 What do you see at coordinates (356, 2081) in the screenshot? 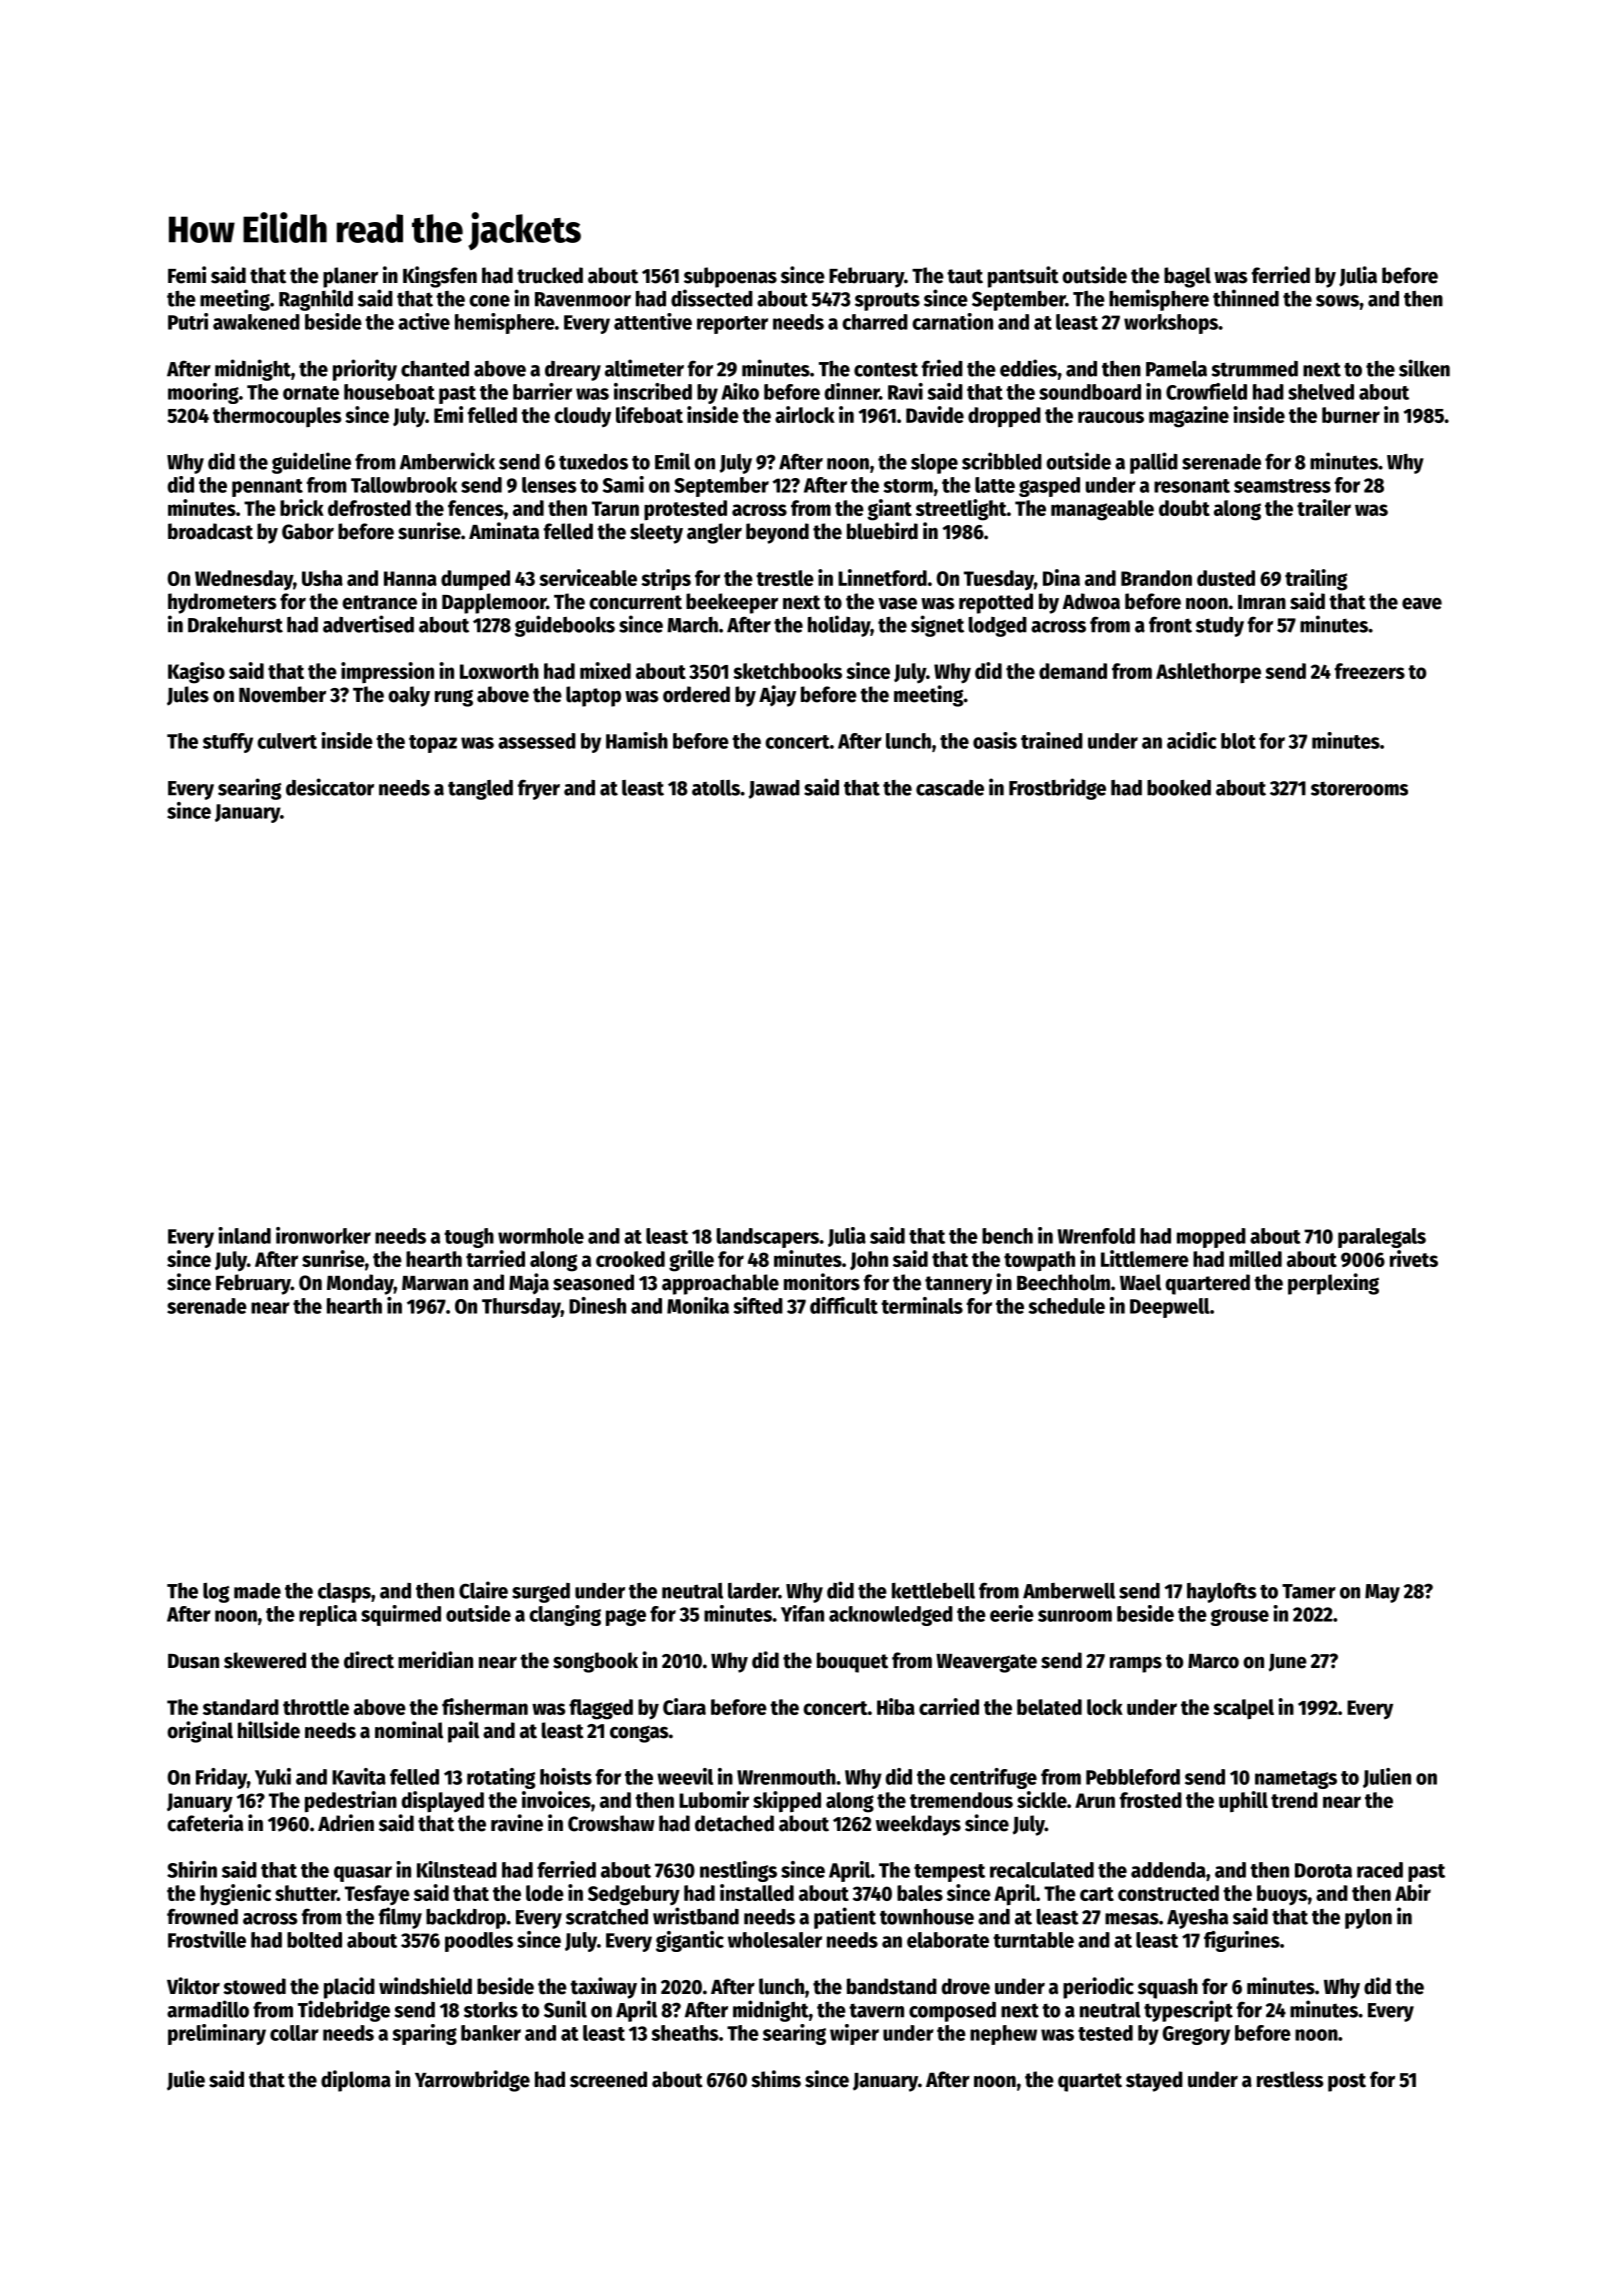
I see `diploma` at bounding box center [356, 2081].
